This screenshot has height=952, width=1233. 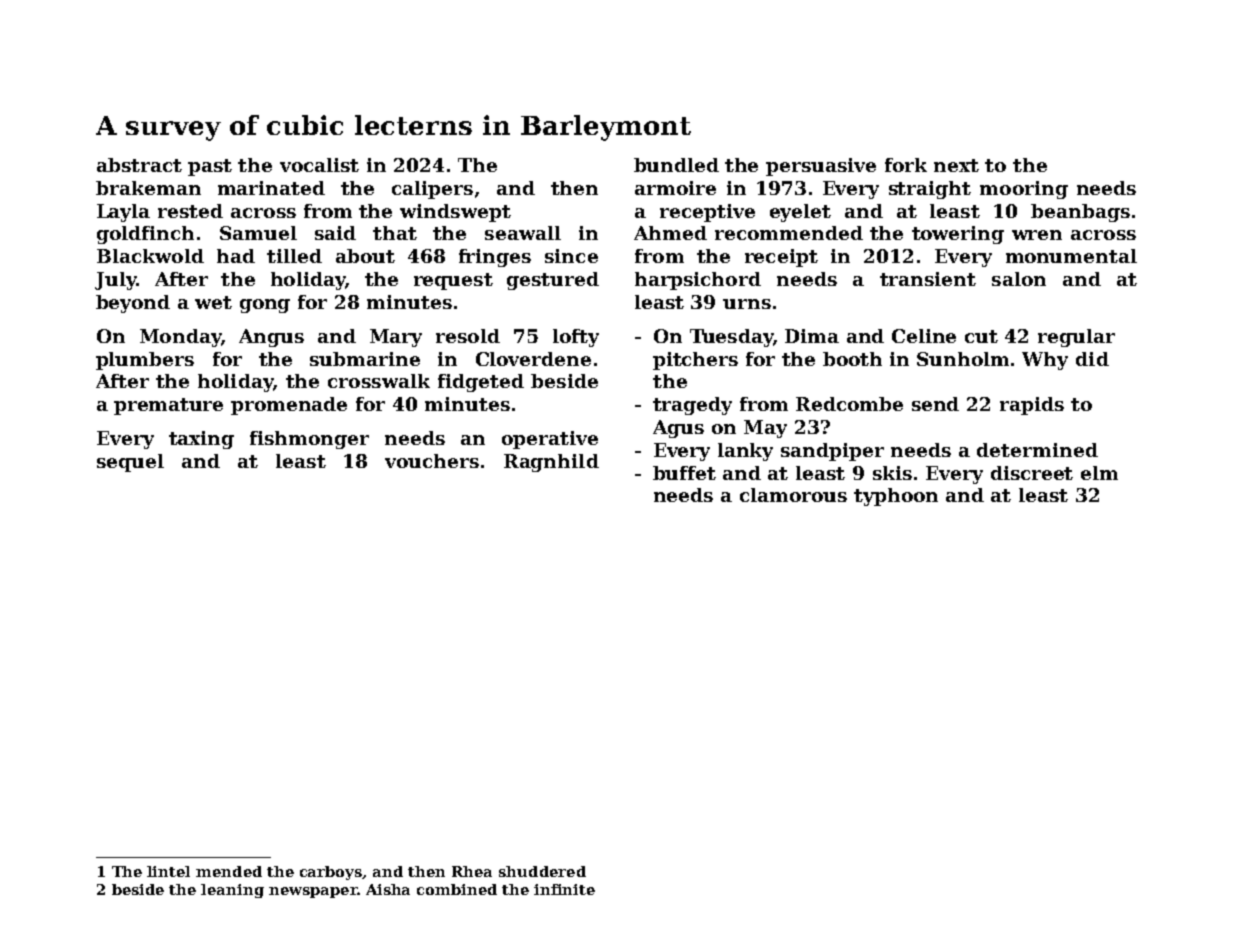 What do you see at coordinates (821, 167) in the screenshot?
I see `persuasive` at bounding box center [821, 167].
